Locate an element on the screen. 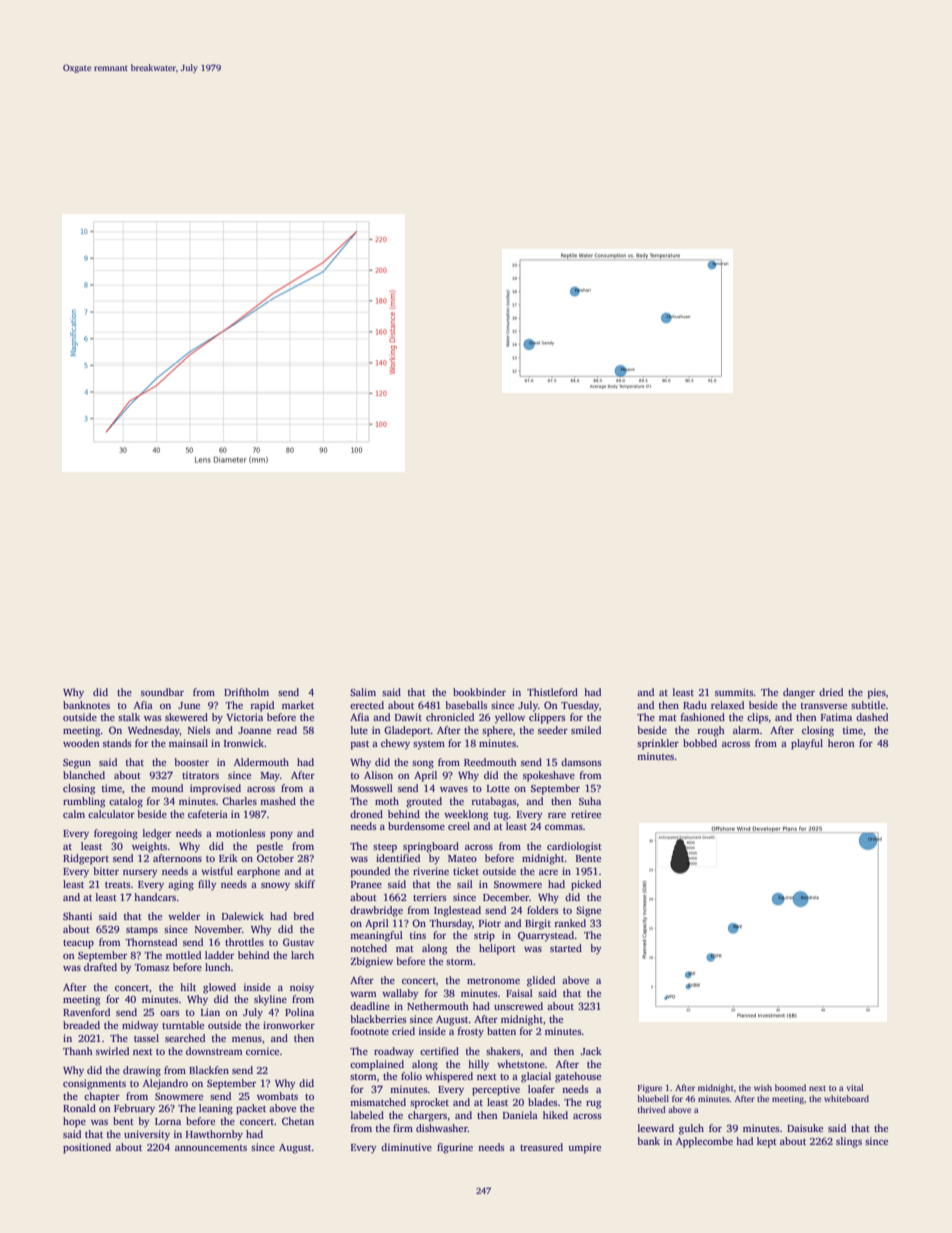 This screenshot has height=1233, width=952. started is located at coordinates (566, 948).
